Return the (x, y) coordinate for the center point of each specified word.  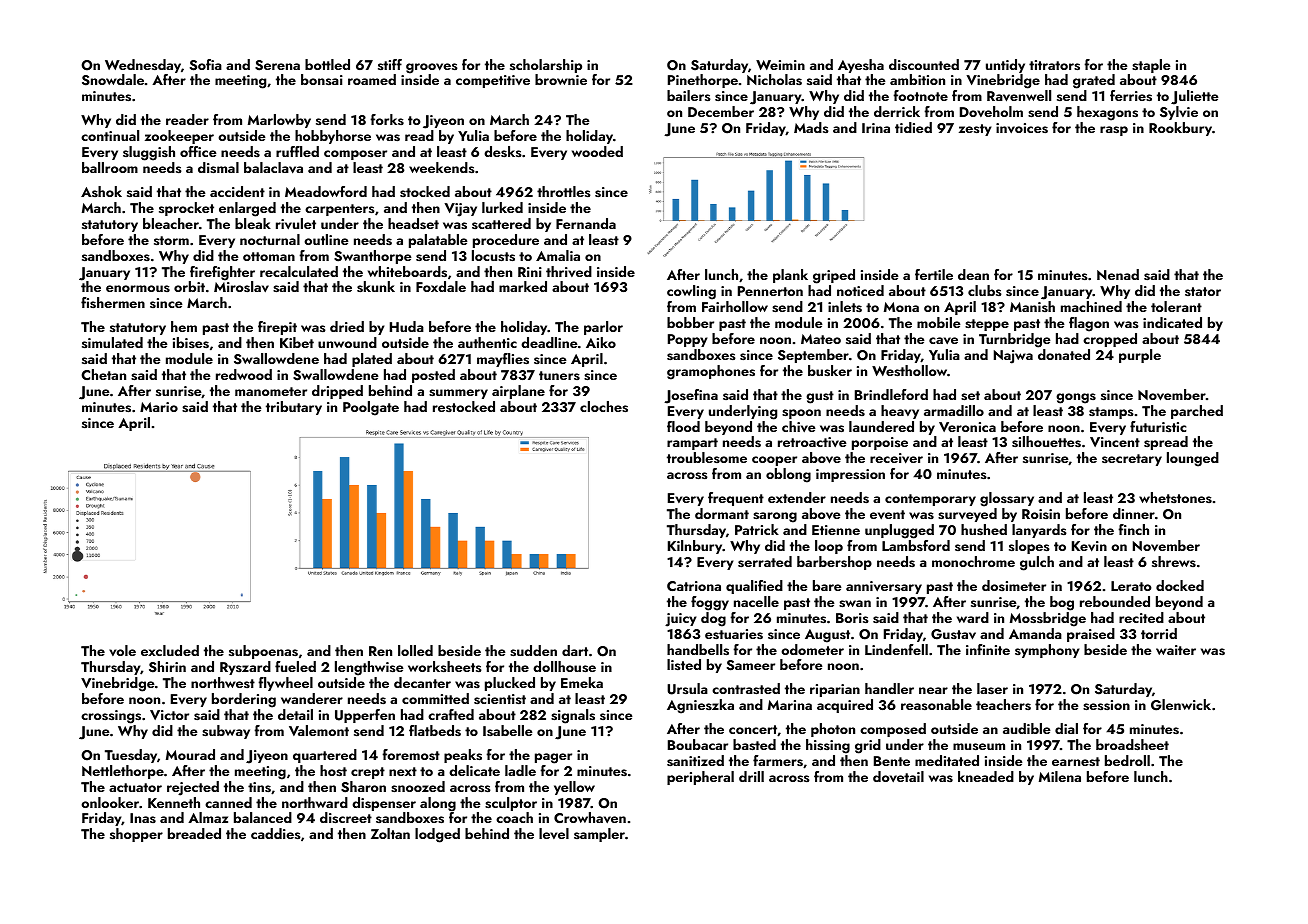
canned (228, 802)
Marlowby (279, 121)
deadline (549, 342)
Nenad (1118, 274)
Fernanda (586, 223)
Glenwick (1181, 705)
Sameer (751, 665)
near (933, 690)
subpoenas (263, 652)
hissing (828, 746)
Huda (407, 326)
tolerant (1176, 306)
